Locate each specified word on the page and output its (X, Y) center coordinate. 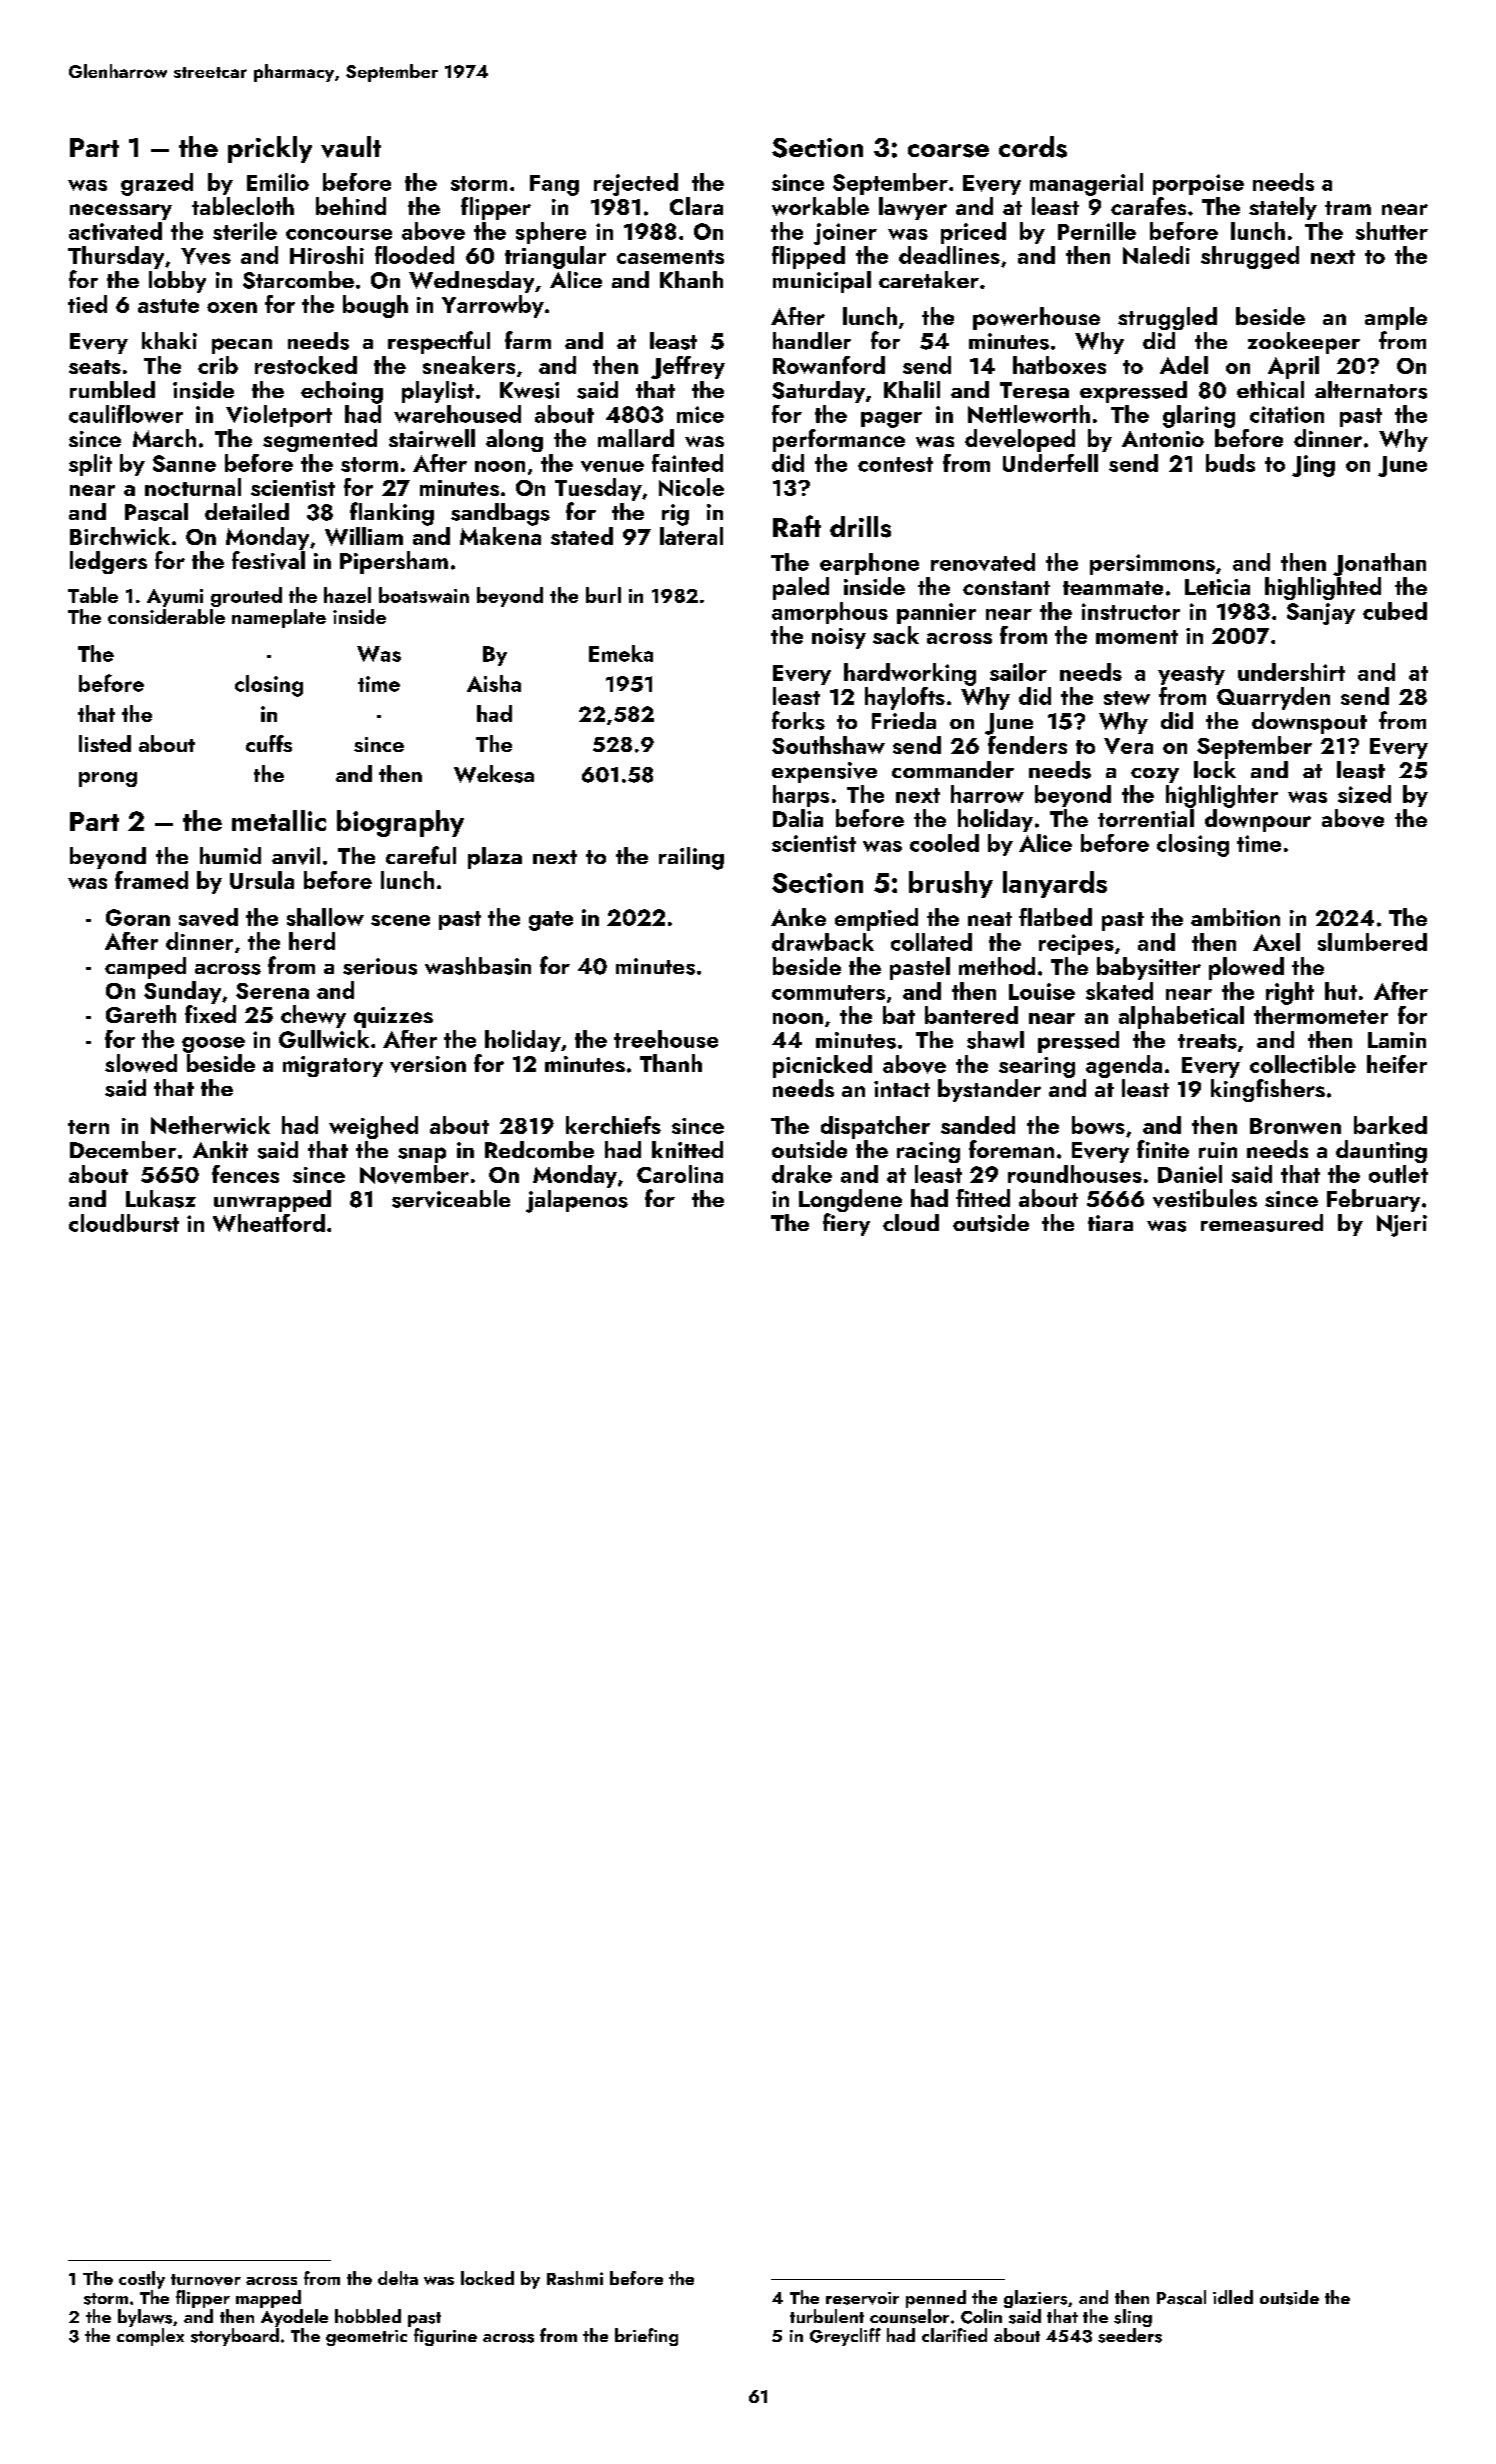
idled (1233, 2297)
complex (150, 2337)
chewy (313, 1016)
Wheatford (269, 1223)
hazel (347, 595)
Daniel (1190, 1174)
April (1293, 367)
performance (839, 440)
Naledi (1156, 255)
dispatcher (875, 1127)
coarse (948, 151)
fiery (846, 1224)
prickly (270, 149)
